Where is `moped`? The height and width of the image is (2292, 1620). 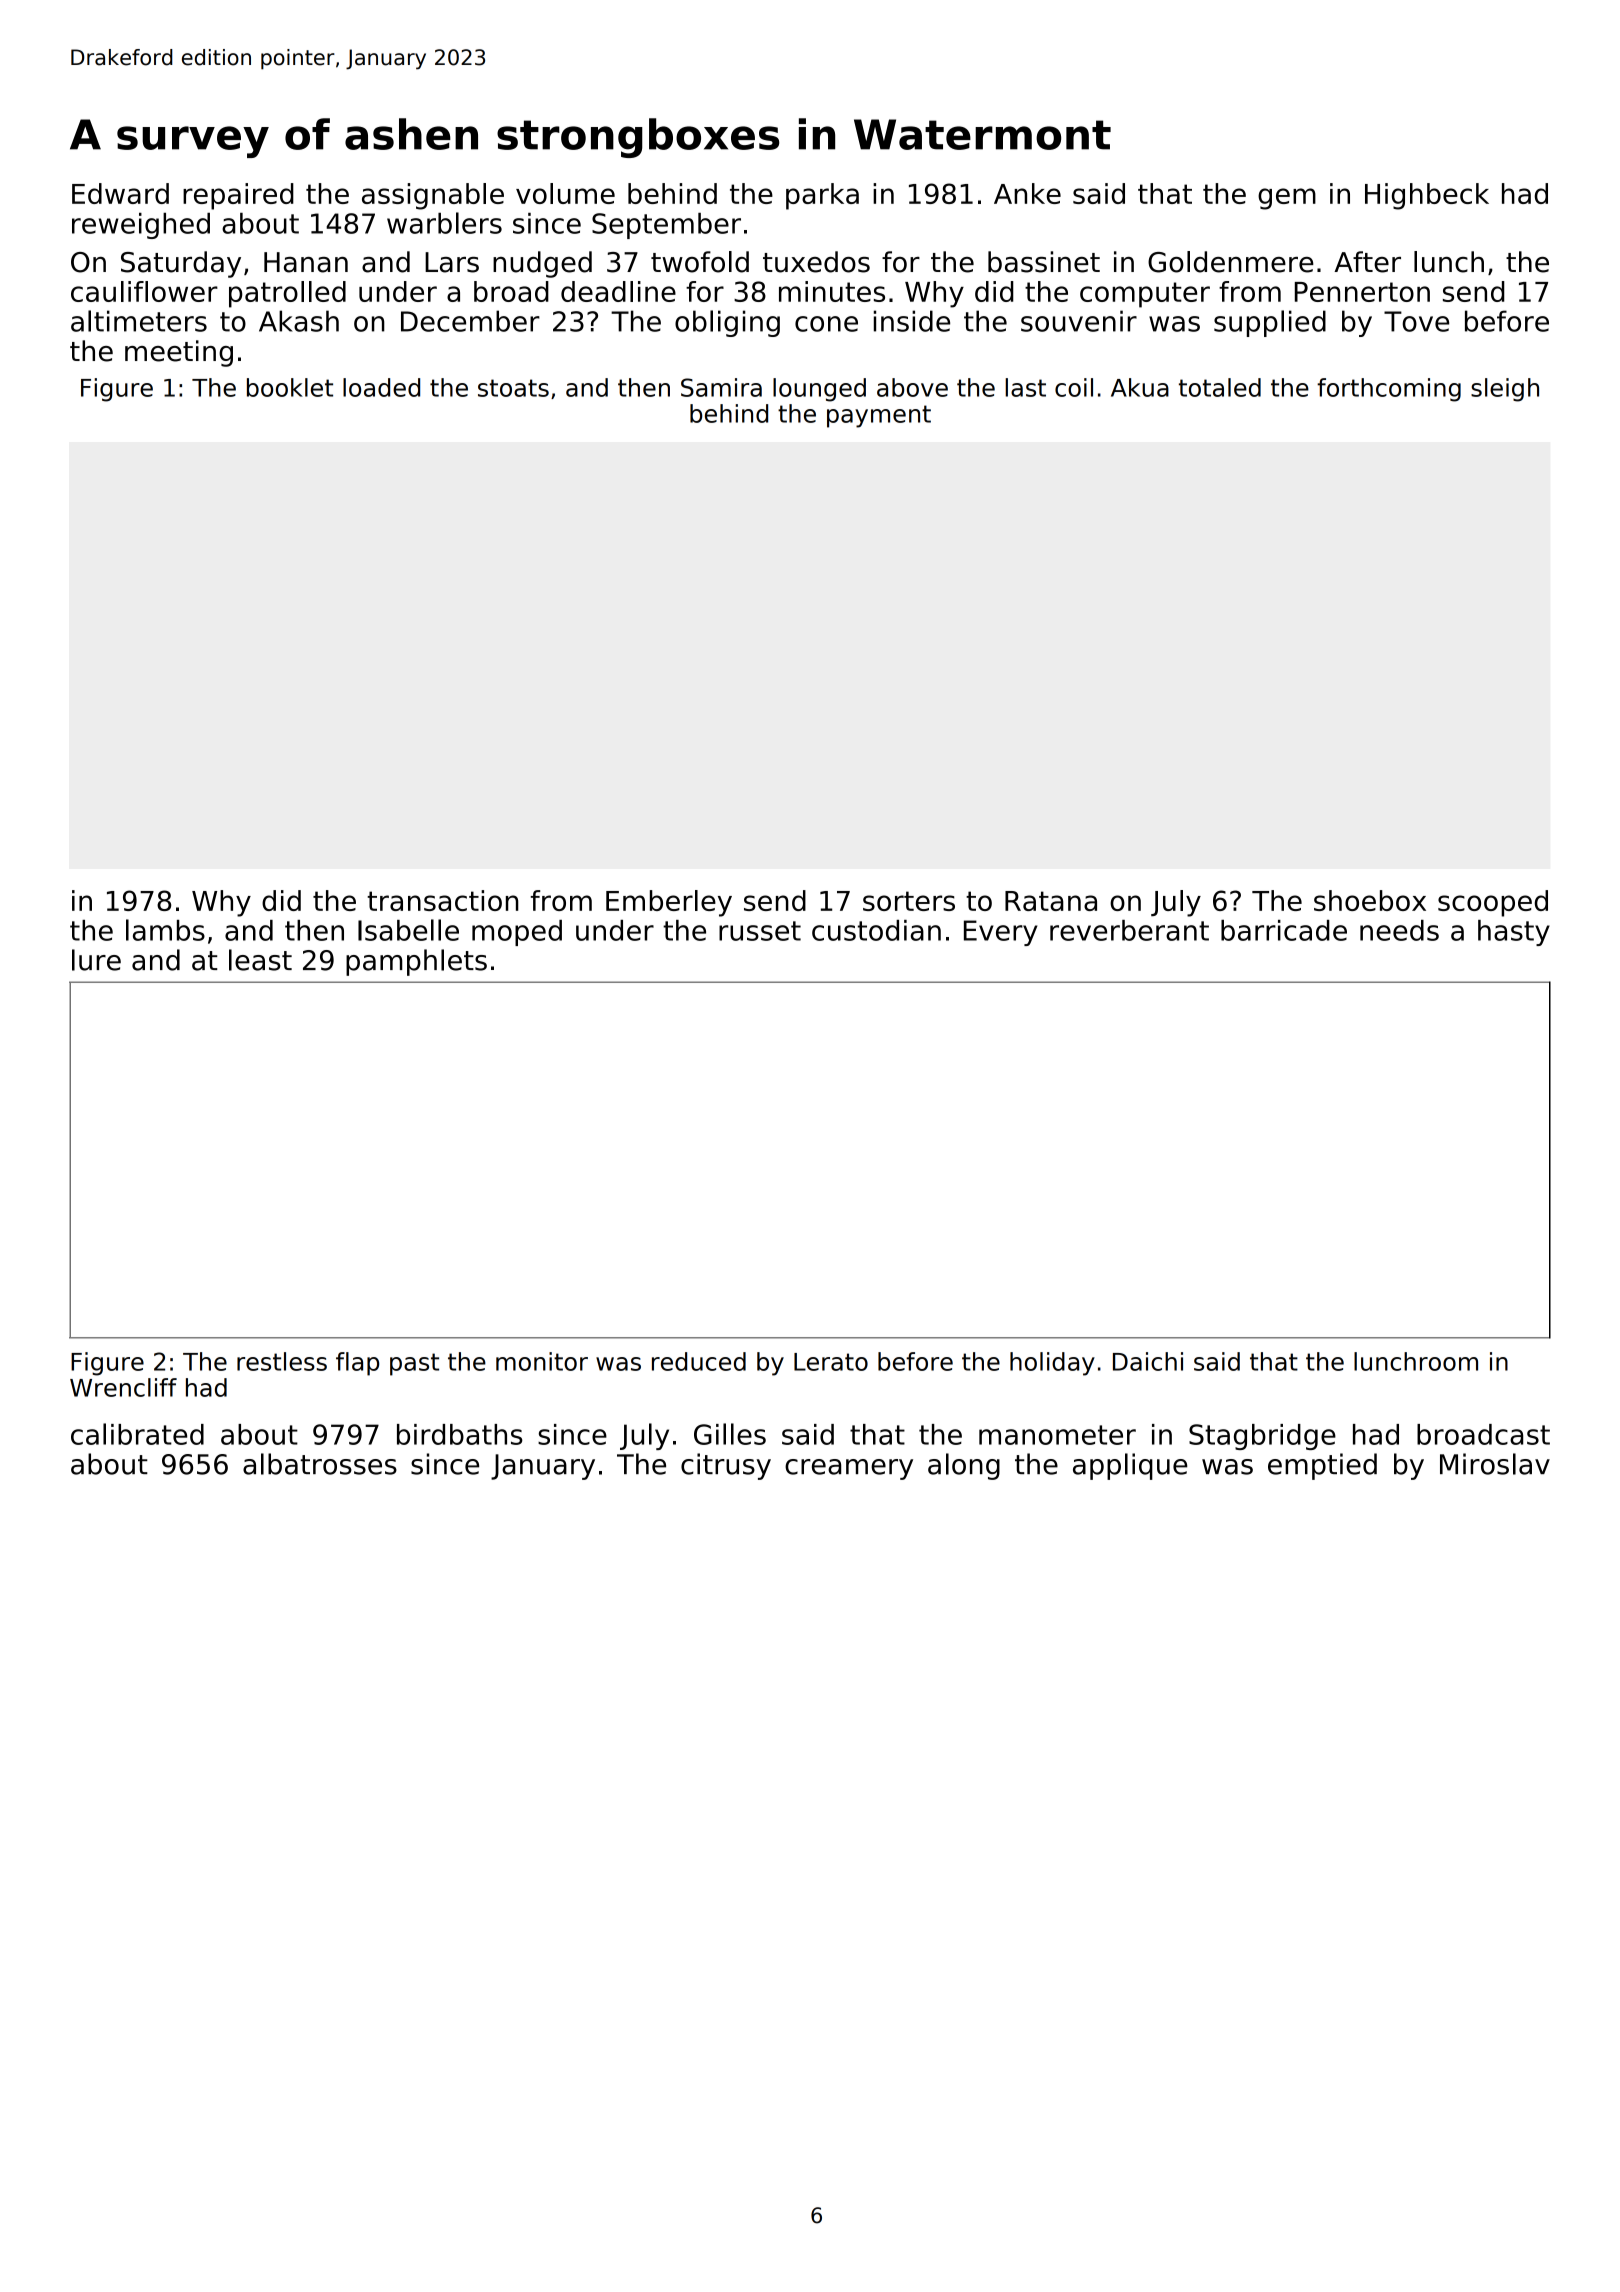
moped is located at coordinates (517, 933).
